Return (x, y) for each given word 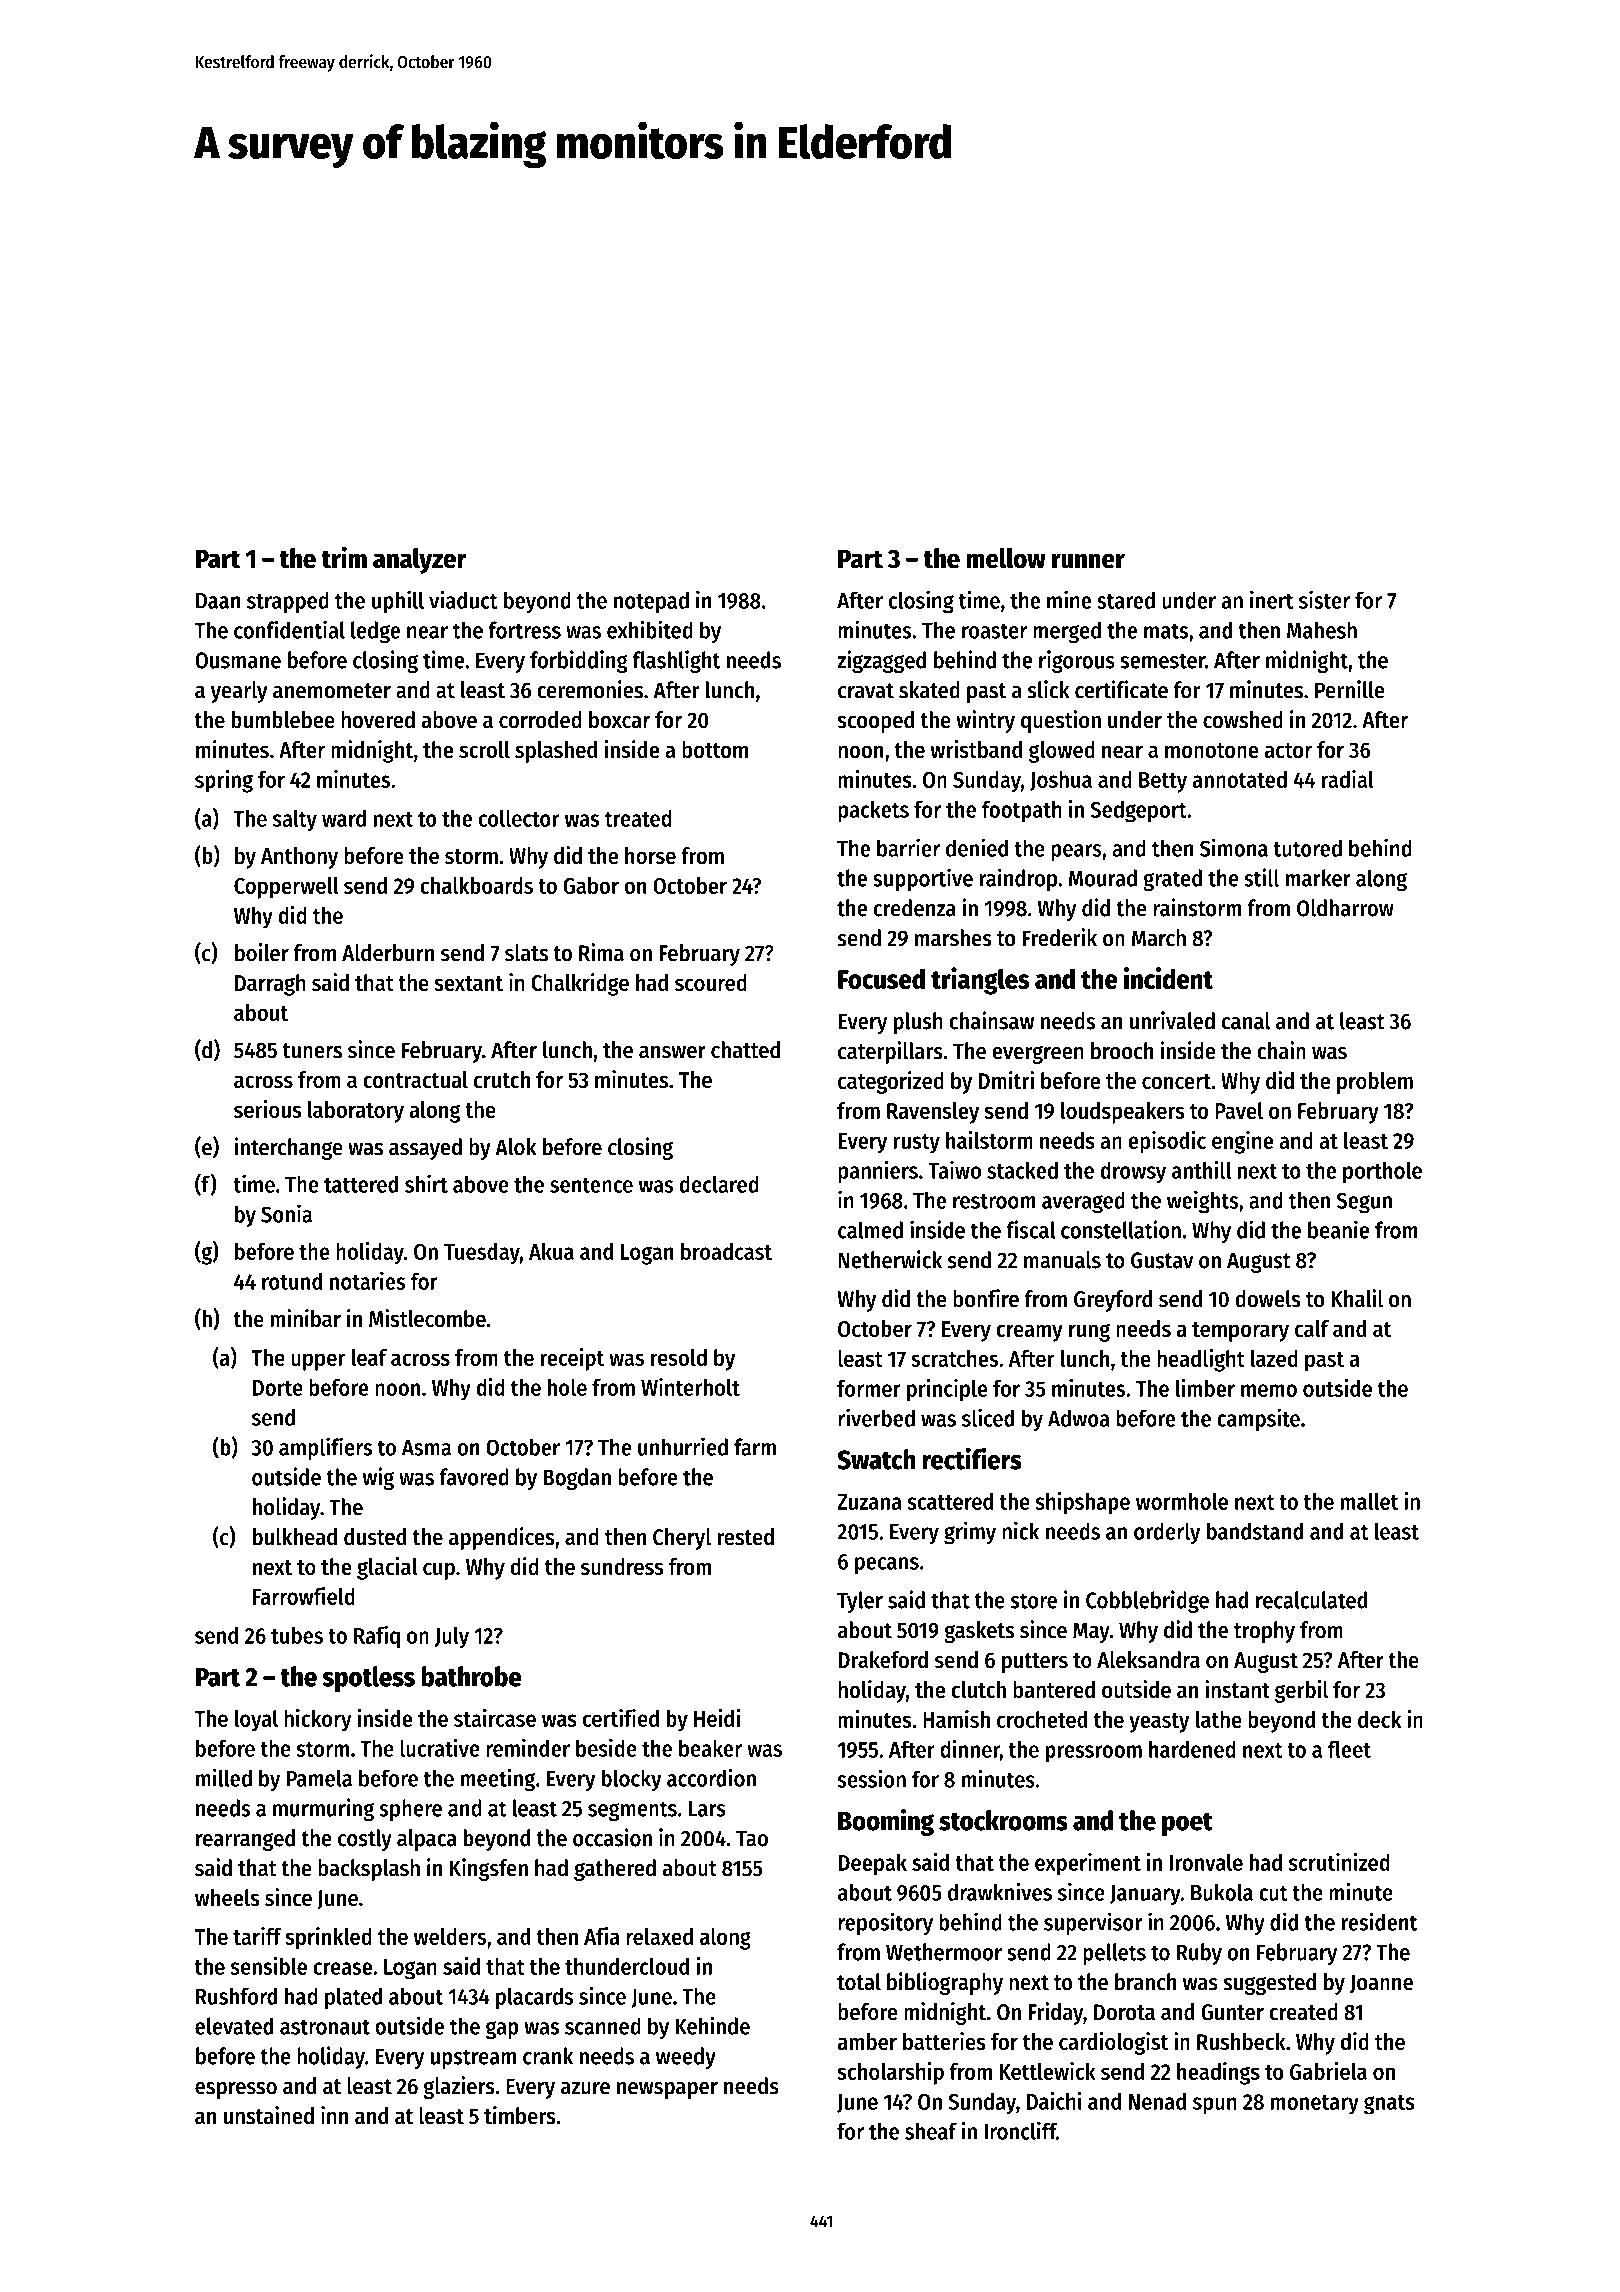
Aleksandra (1148, 1660)
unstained (269, 2115)
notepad (651, 602)
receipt (572, 1359)
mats (1166, 631)
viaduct (463, 599)
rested (745, 1537)
